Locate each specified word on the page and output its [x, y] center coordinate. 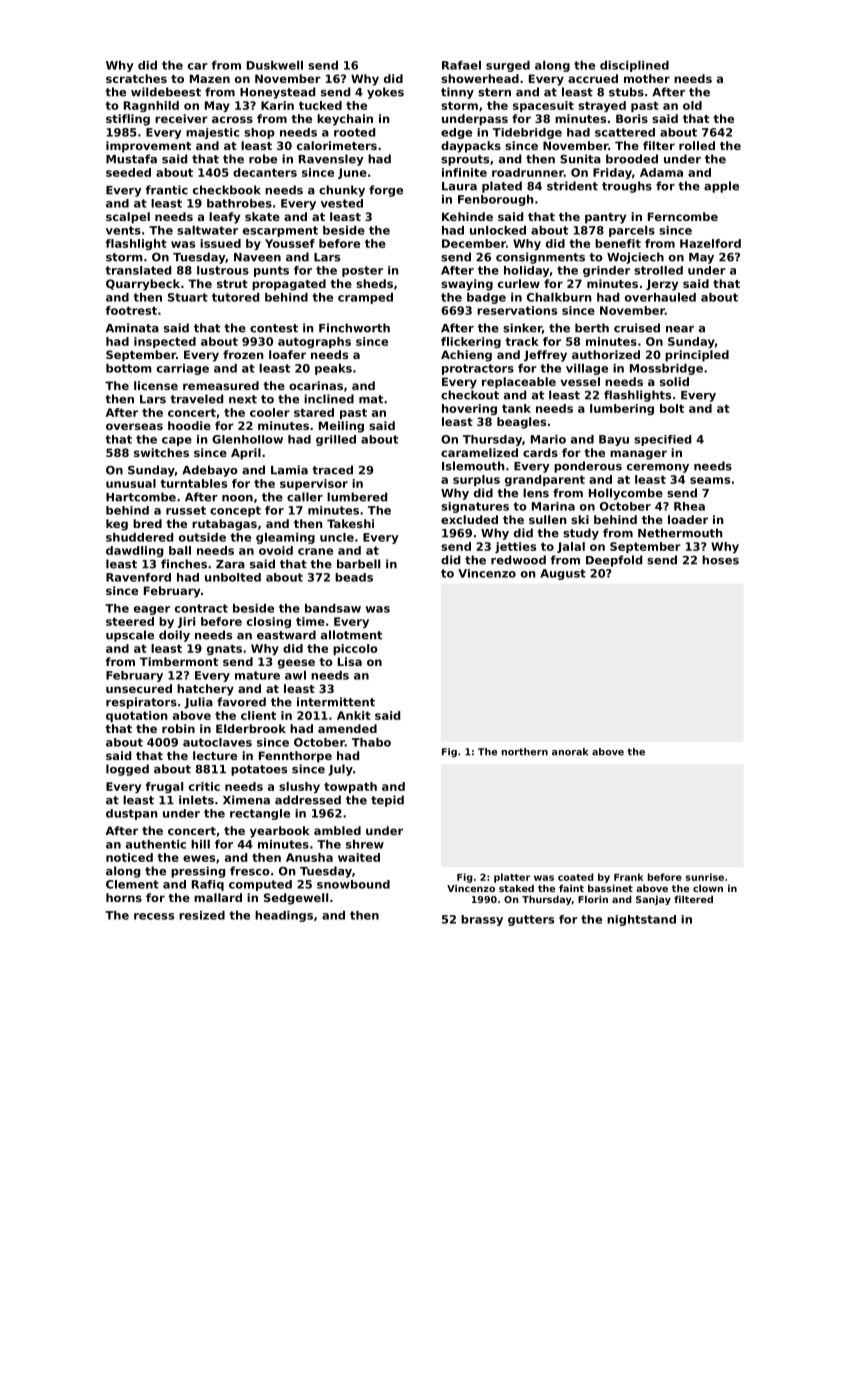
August [563, 574]
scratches [136, 78]
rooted [354, 132]
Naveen [257, 257]
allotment [351, 635]
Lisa [350, 661]
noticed [129, 857]
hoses [720, 560]
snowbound [353, 884]
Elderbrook [251, 728]
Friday [612, 173]
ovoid [276, 550]
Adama [661, 172]
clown [708, 888]
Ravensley [331, 160]
